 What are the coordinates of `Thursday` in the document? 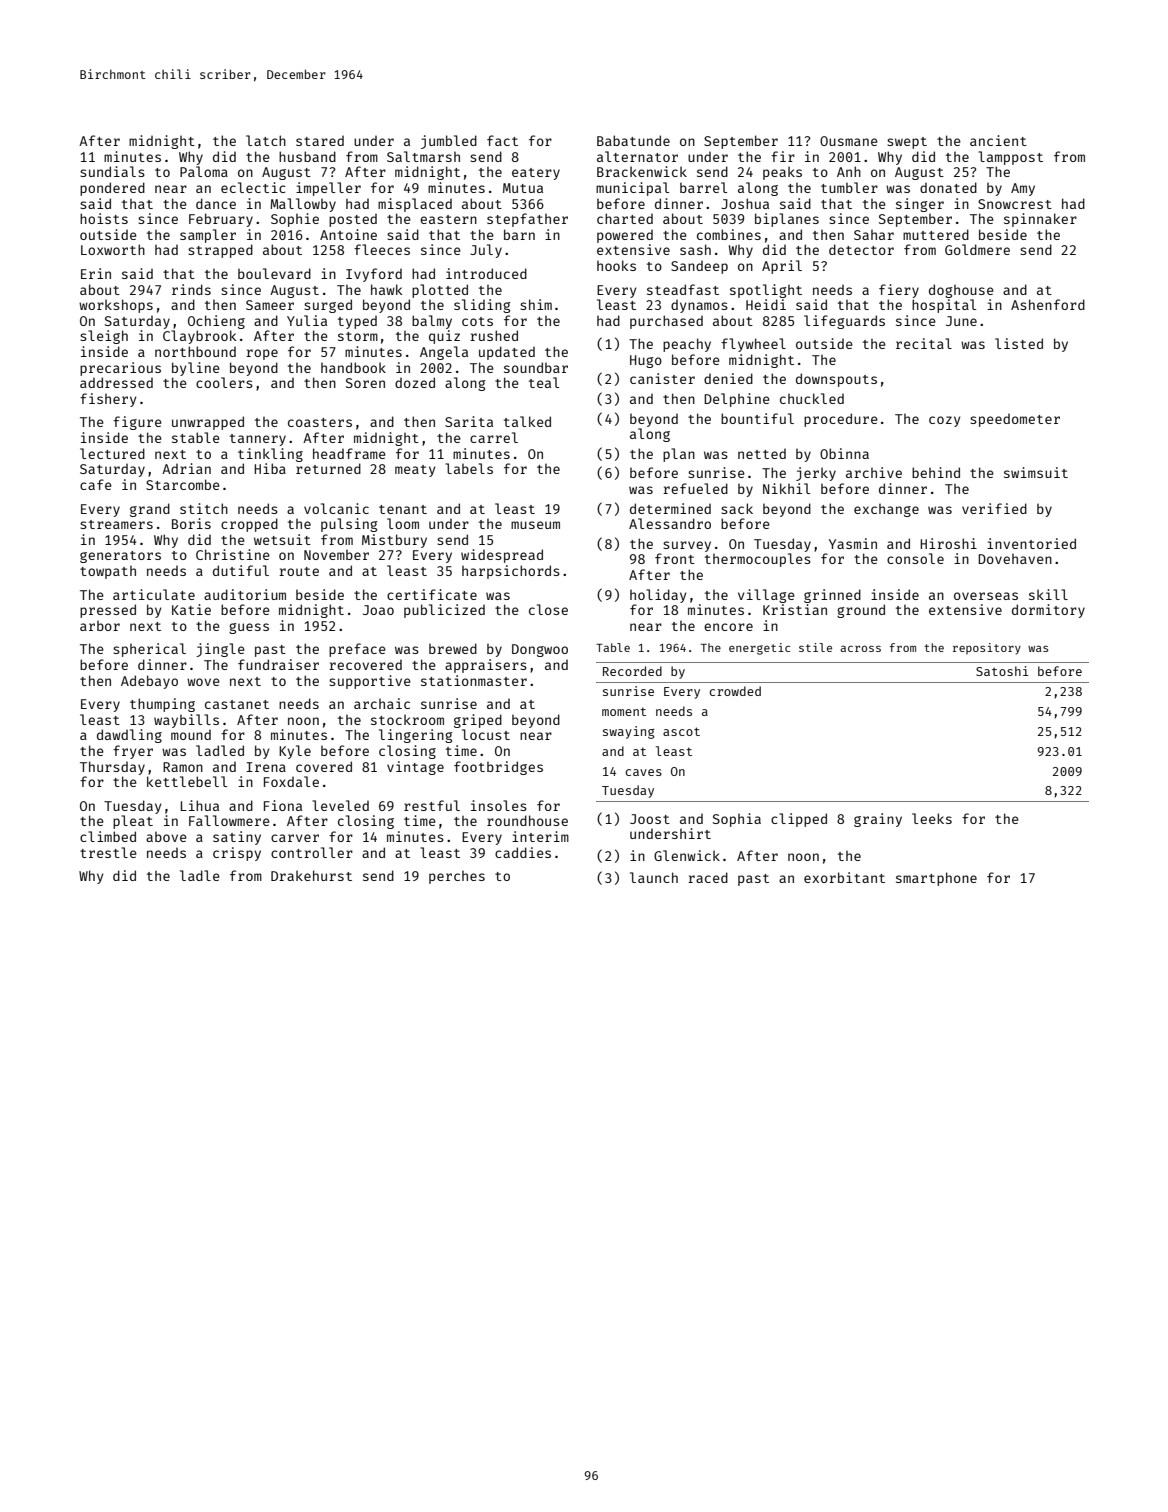 It's located at (112, 768).
